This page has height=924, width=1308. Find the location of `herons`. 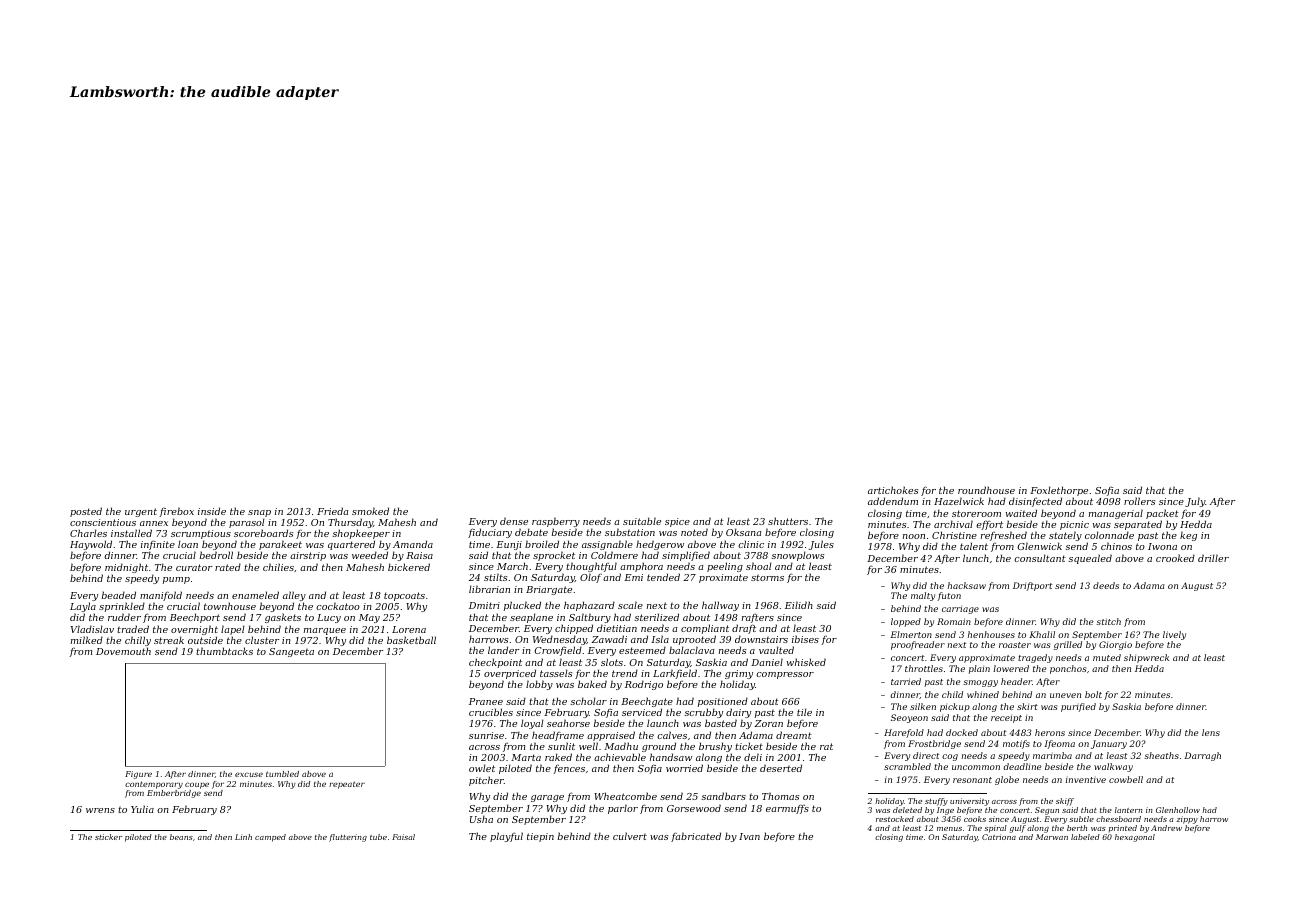

herons is located at coordinates (1050, 732).
